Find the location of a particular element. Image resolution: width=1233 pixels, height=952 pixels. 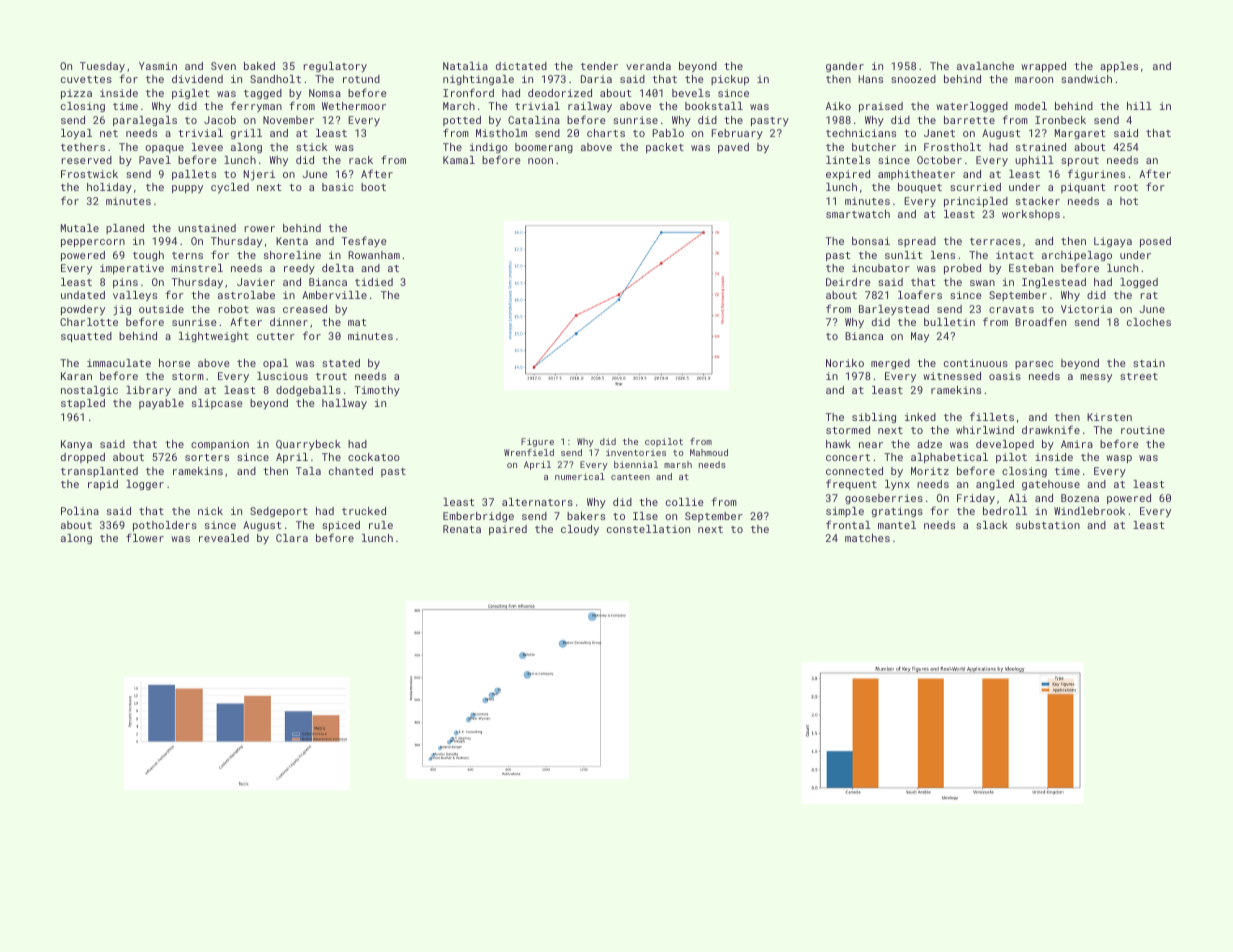

pickup is located at coordinates (730, 80).
